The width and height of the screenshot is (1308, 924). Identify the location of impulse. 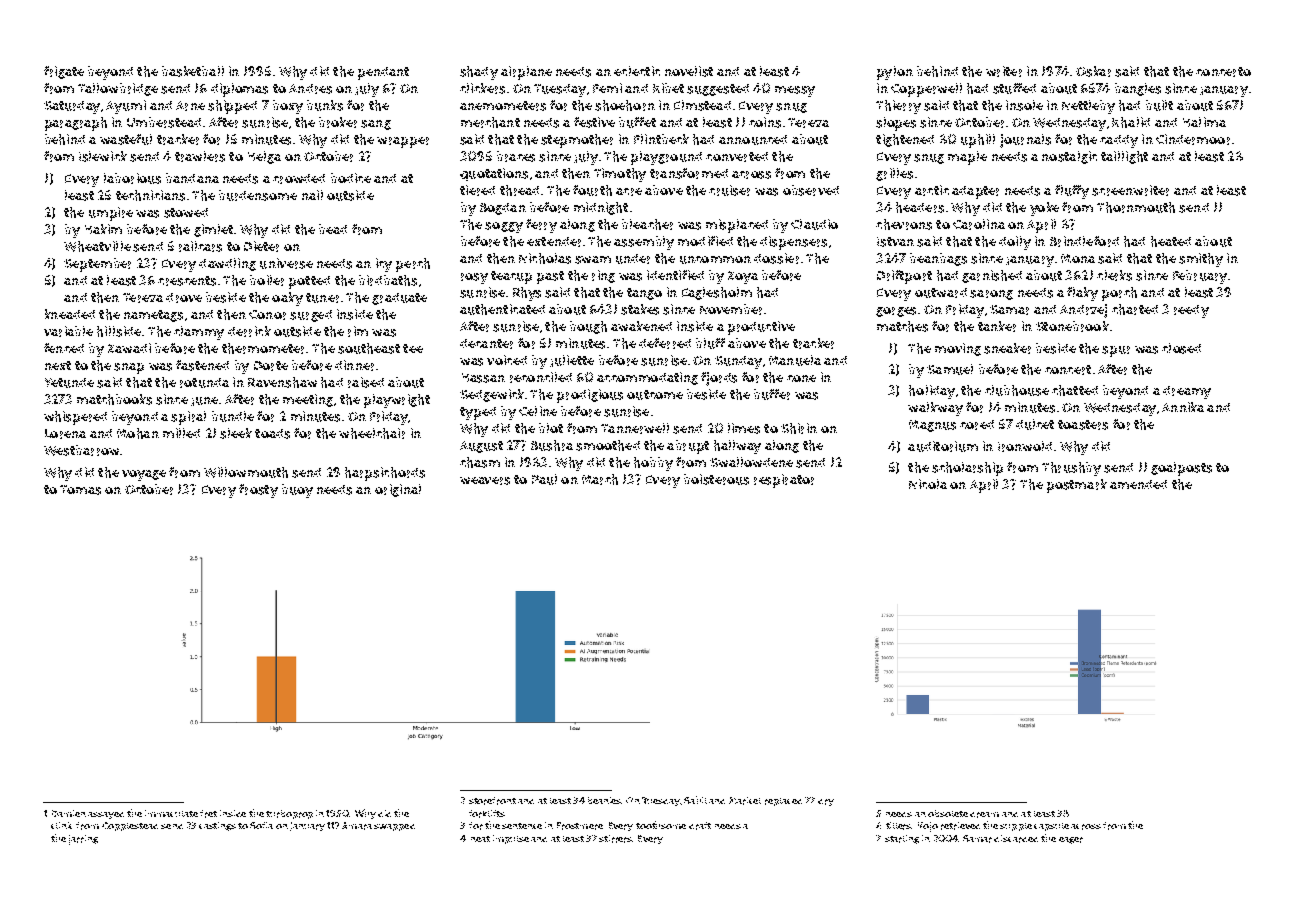
(511, 839).
